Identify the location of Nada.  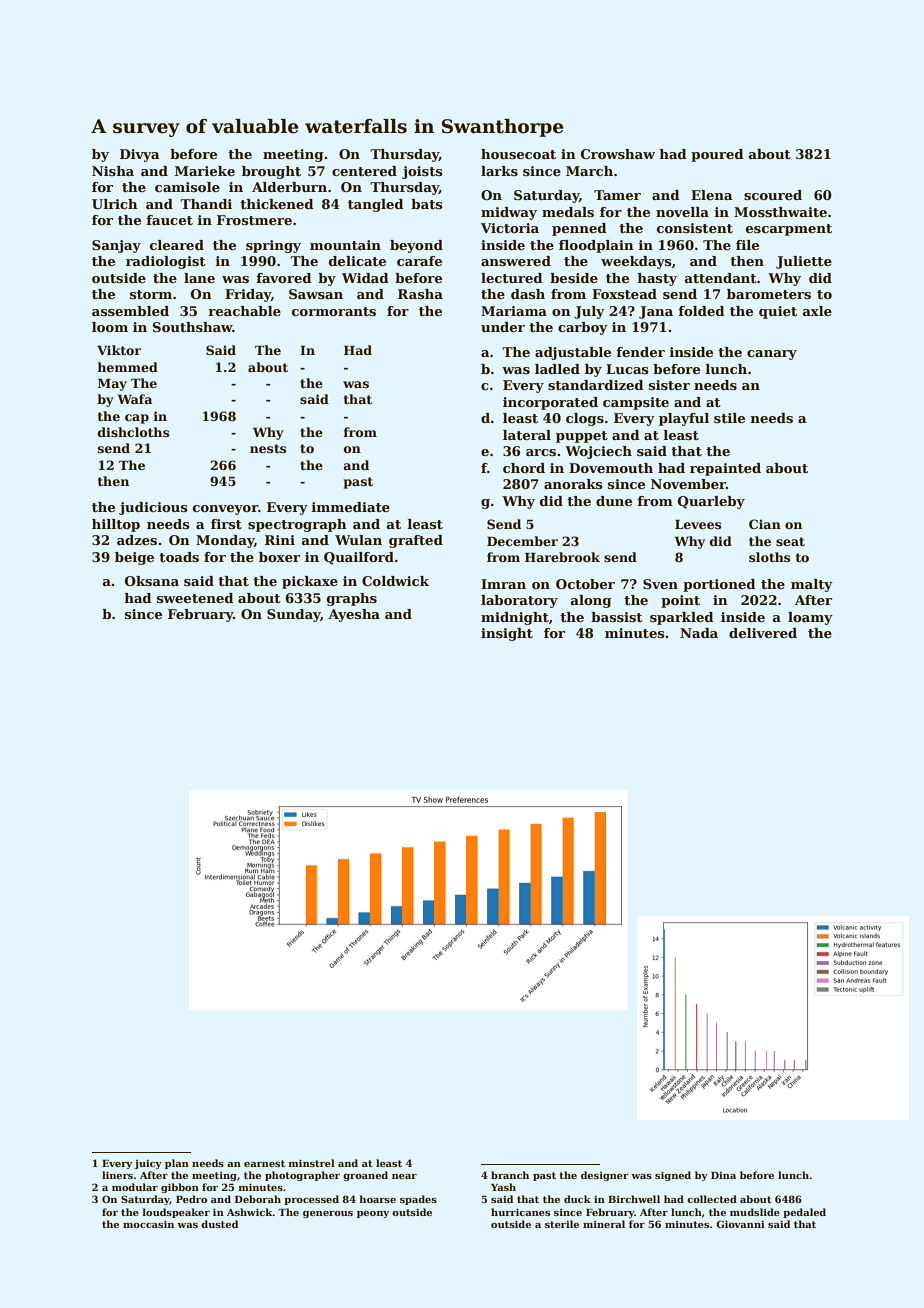
(699, 633).
